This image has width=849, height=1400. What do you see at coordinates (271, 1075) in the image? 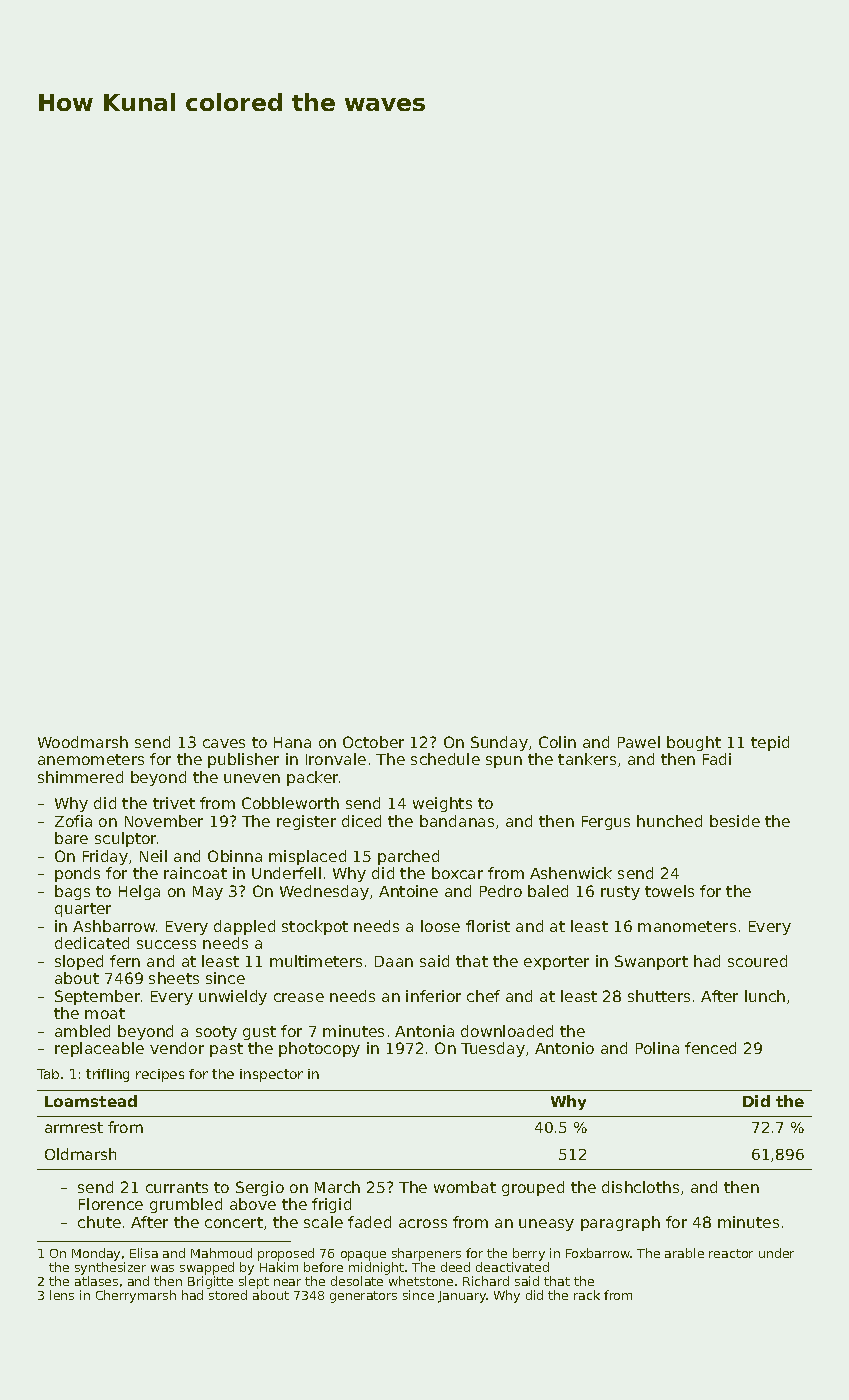
I see `inspector` at bounding box center [271, 1075].
